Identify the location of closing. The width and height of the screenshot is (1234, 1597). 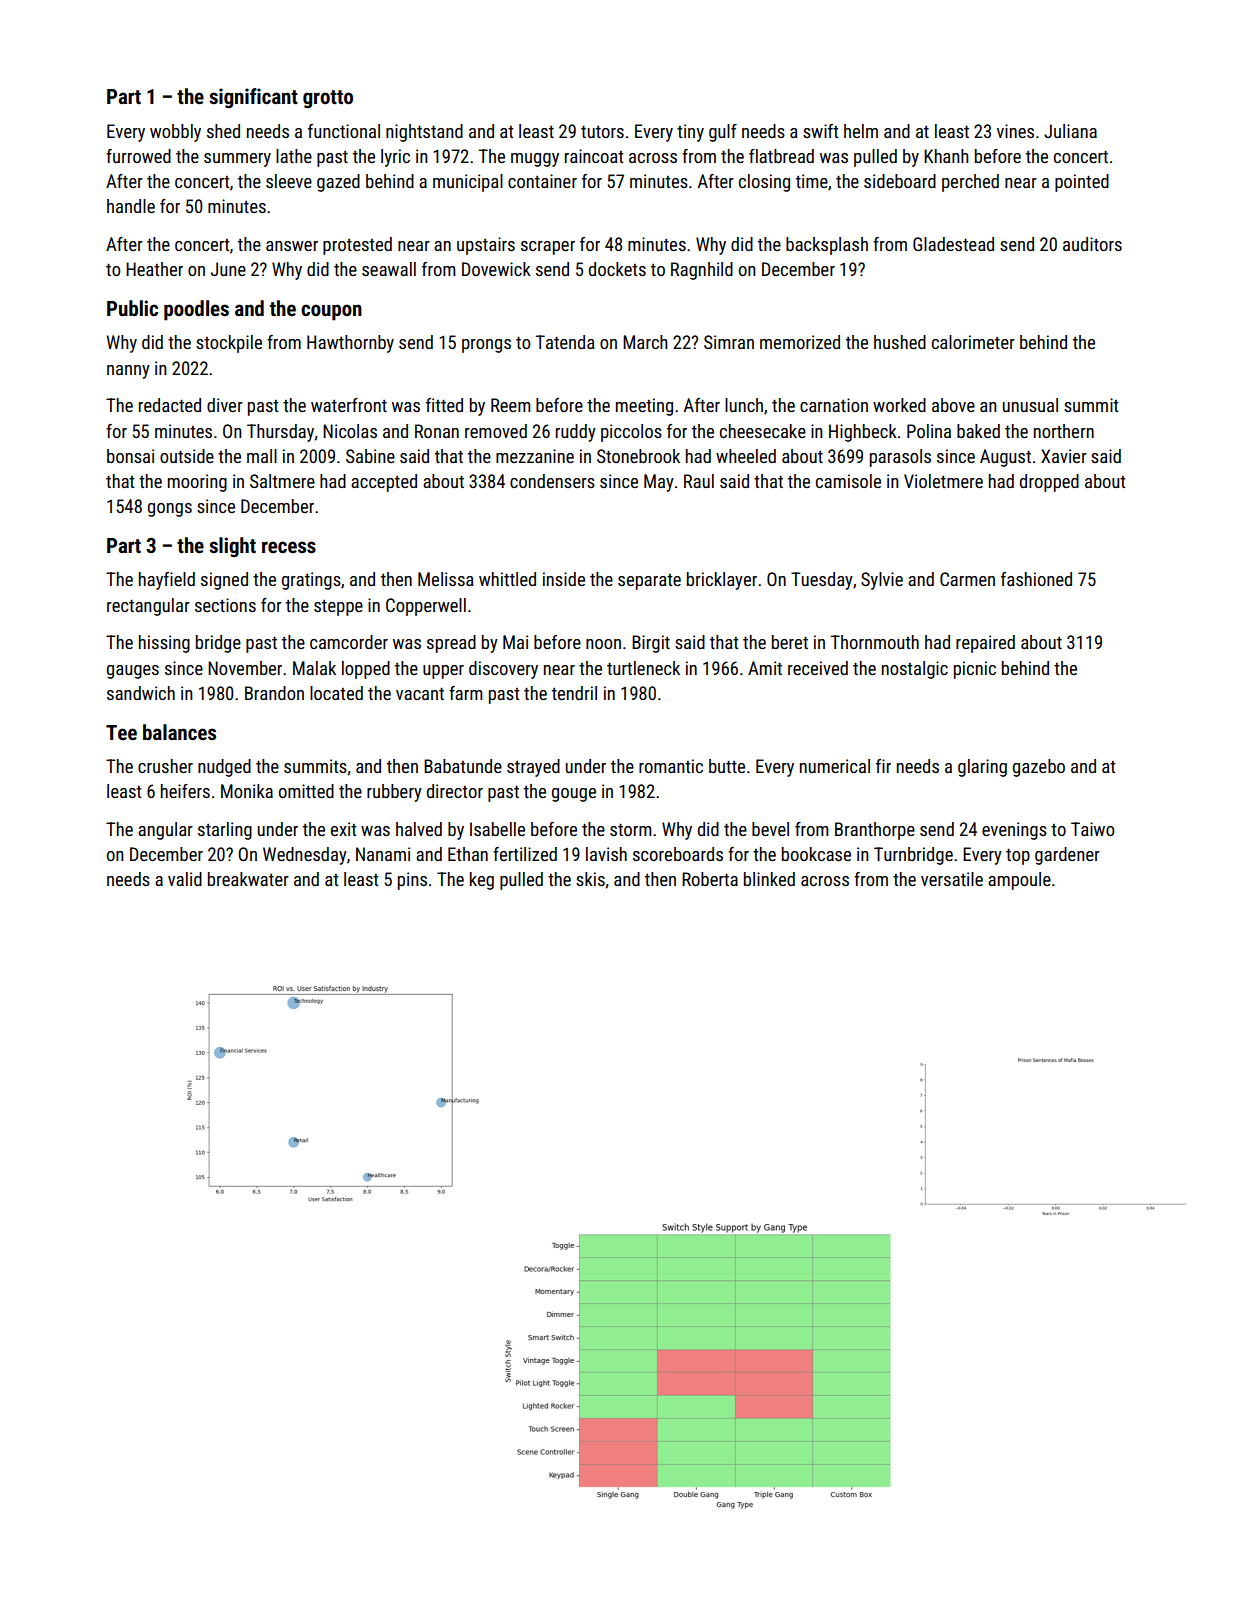
(764, 183).
